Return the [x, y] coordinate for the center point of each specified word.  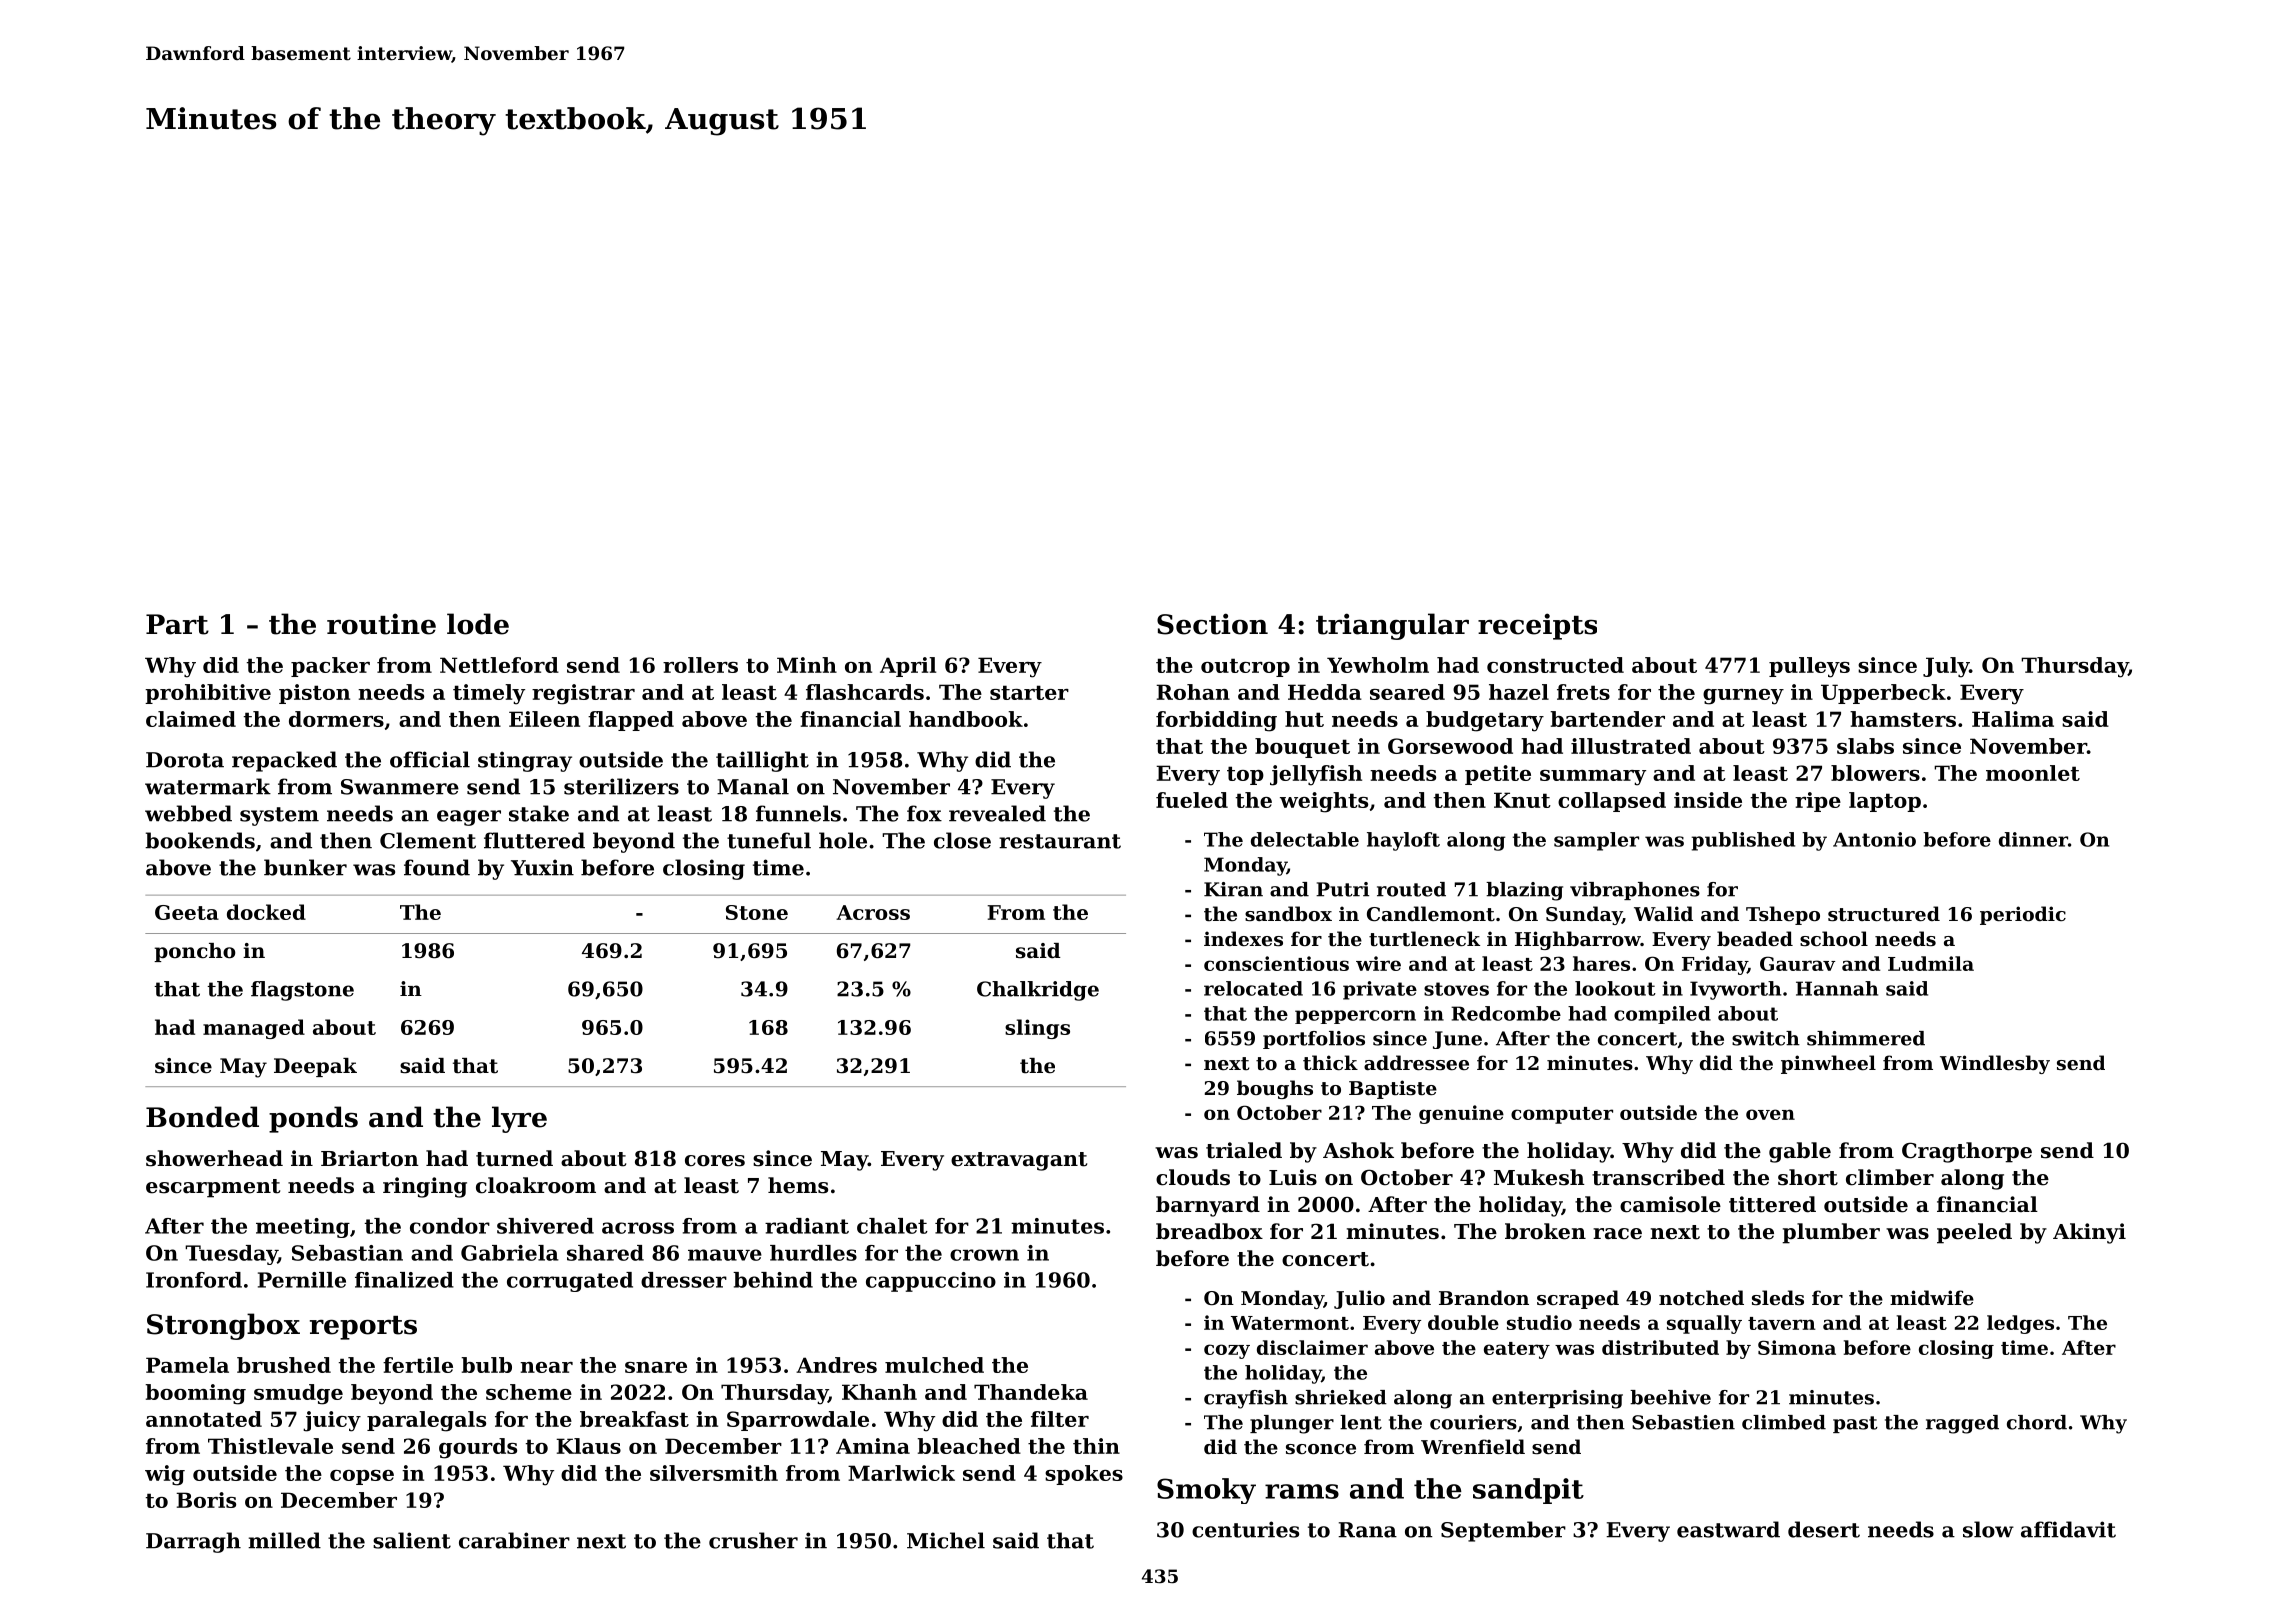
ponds [313, 1119]
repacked [284, 761]
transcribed [1658, 1177]
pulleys [1809, 667]
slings [1037, 1029]
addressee [1416, 1063]
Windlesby [1995, 1064]
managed [254, 1029]
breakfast [634, 1419]
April [908, 667]
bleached [969, 1446]
